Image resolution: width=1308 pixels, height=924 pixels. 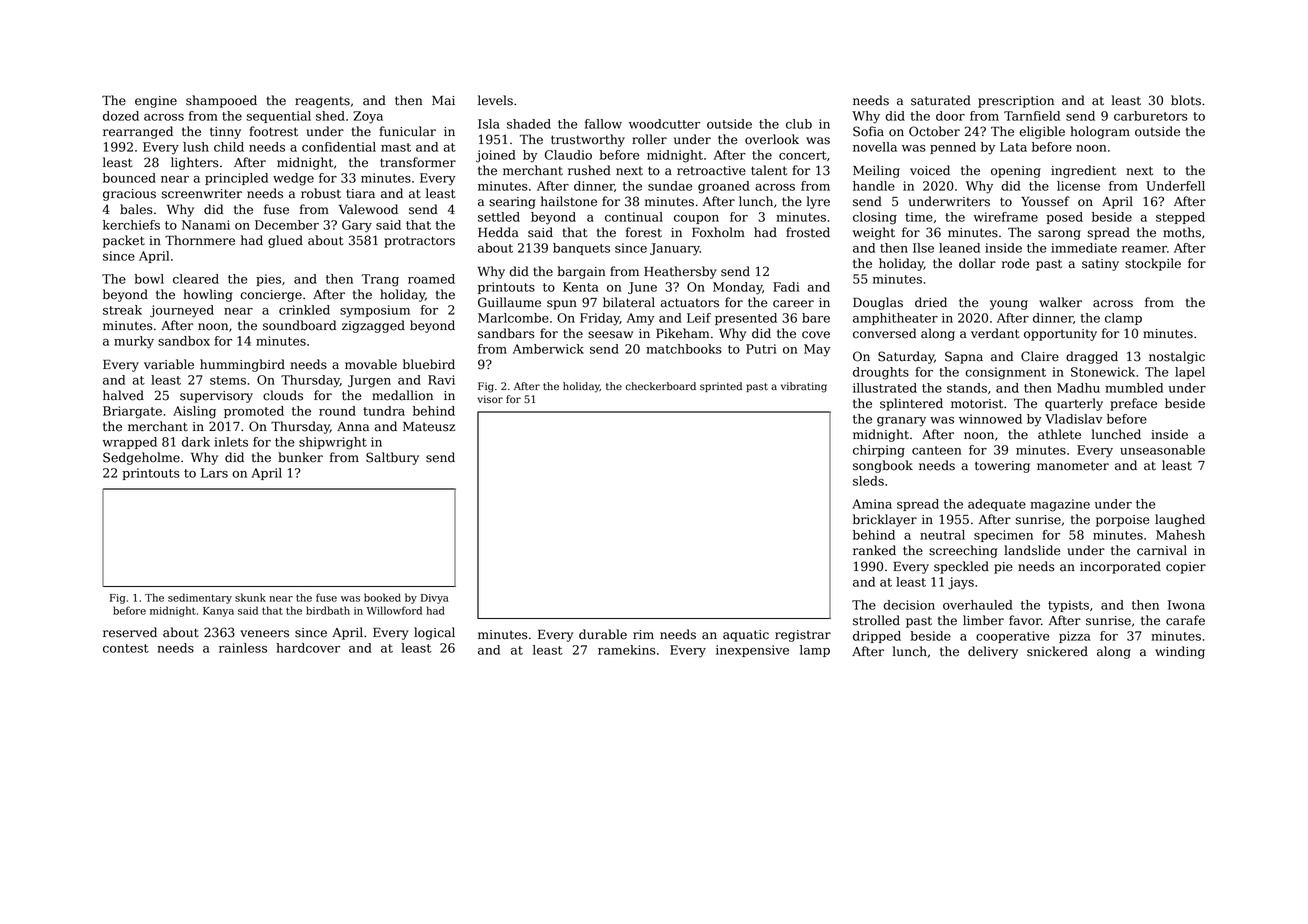 I want to click on Trang, so click(x=380, y=280).
